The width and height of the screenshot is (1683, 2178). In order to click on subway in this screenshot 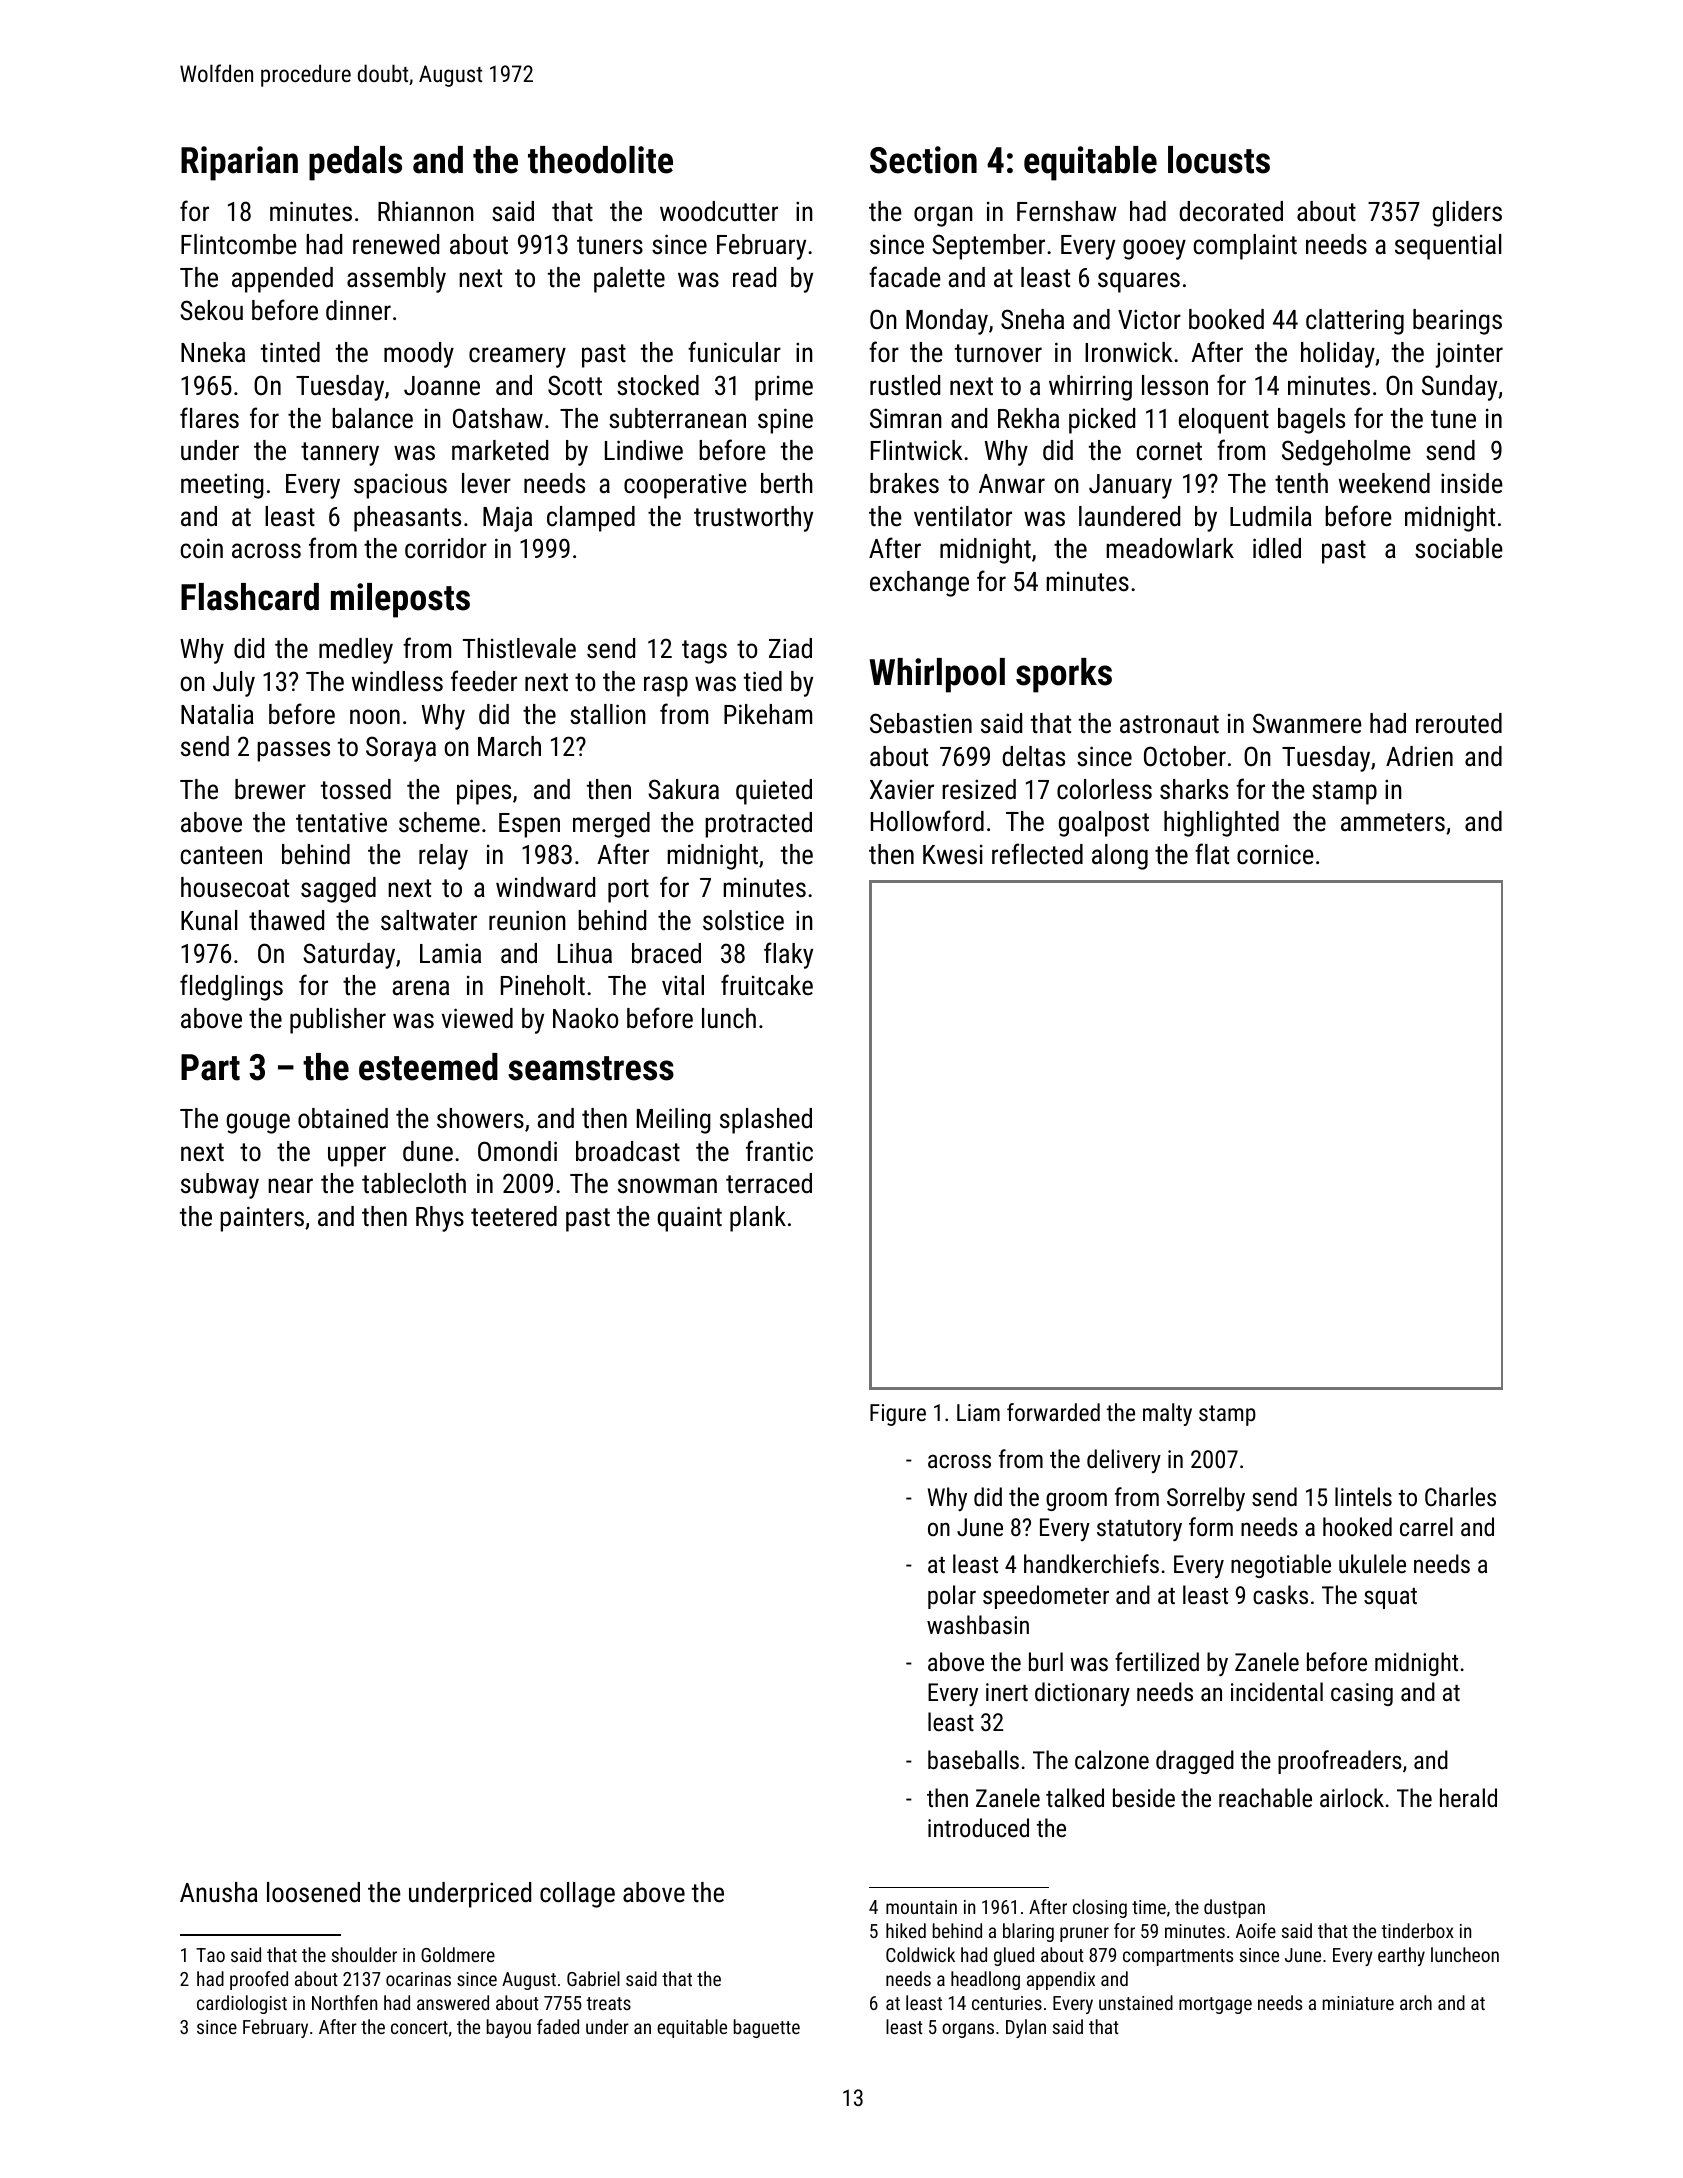, I will do `click(220, 1186)`.
